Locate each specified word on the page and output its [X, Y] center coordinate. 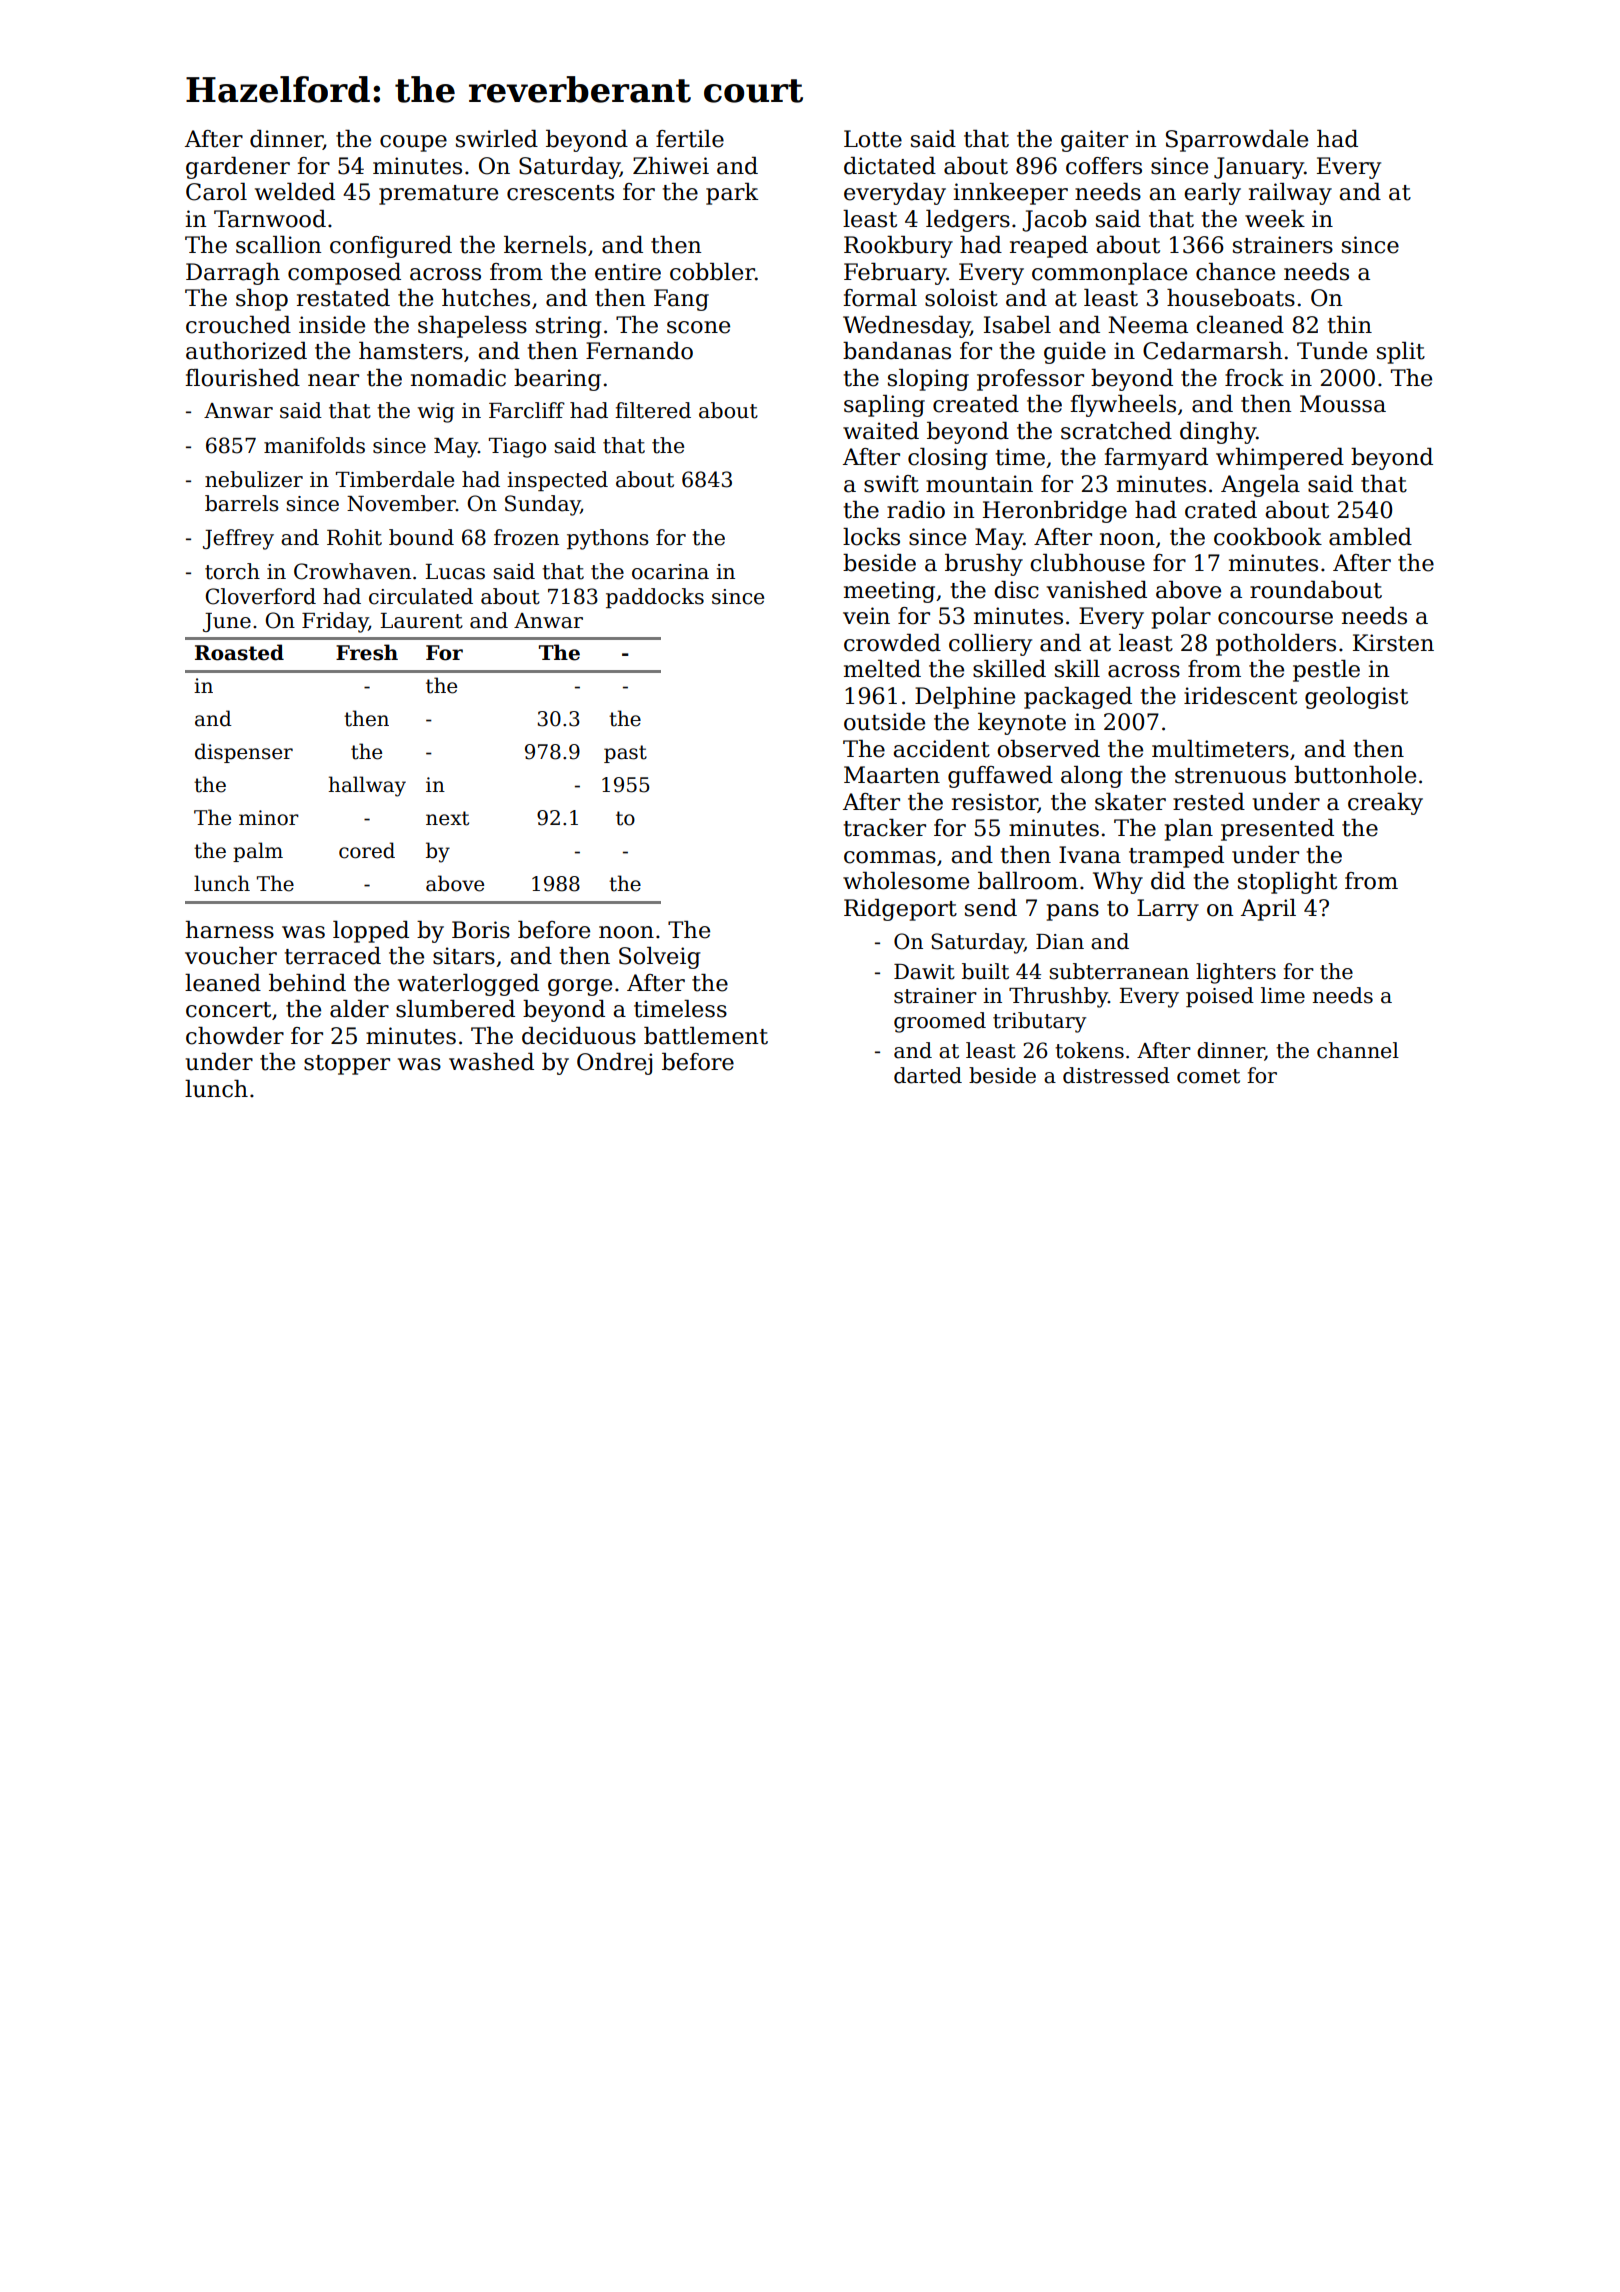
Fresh [367, 652]
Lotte [873, 139]
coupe [413, 143]
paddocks [655, 598]
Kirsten [1393, 643]
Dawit [924, 972]
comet [1208, 1076]
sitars [464, 956]
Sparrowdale [1237, 141]
